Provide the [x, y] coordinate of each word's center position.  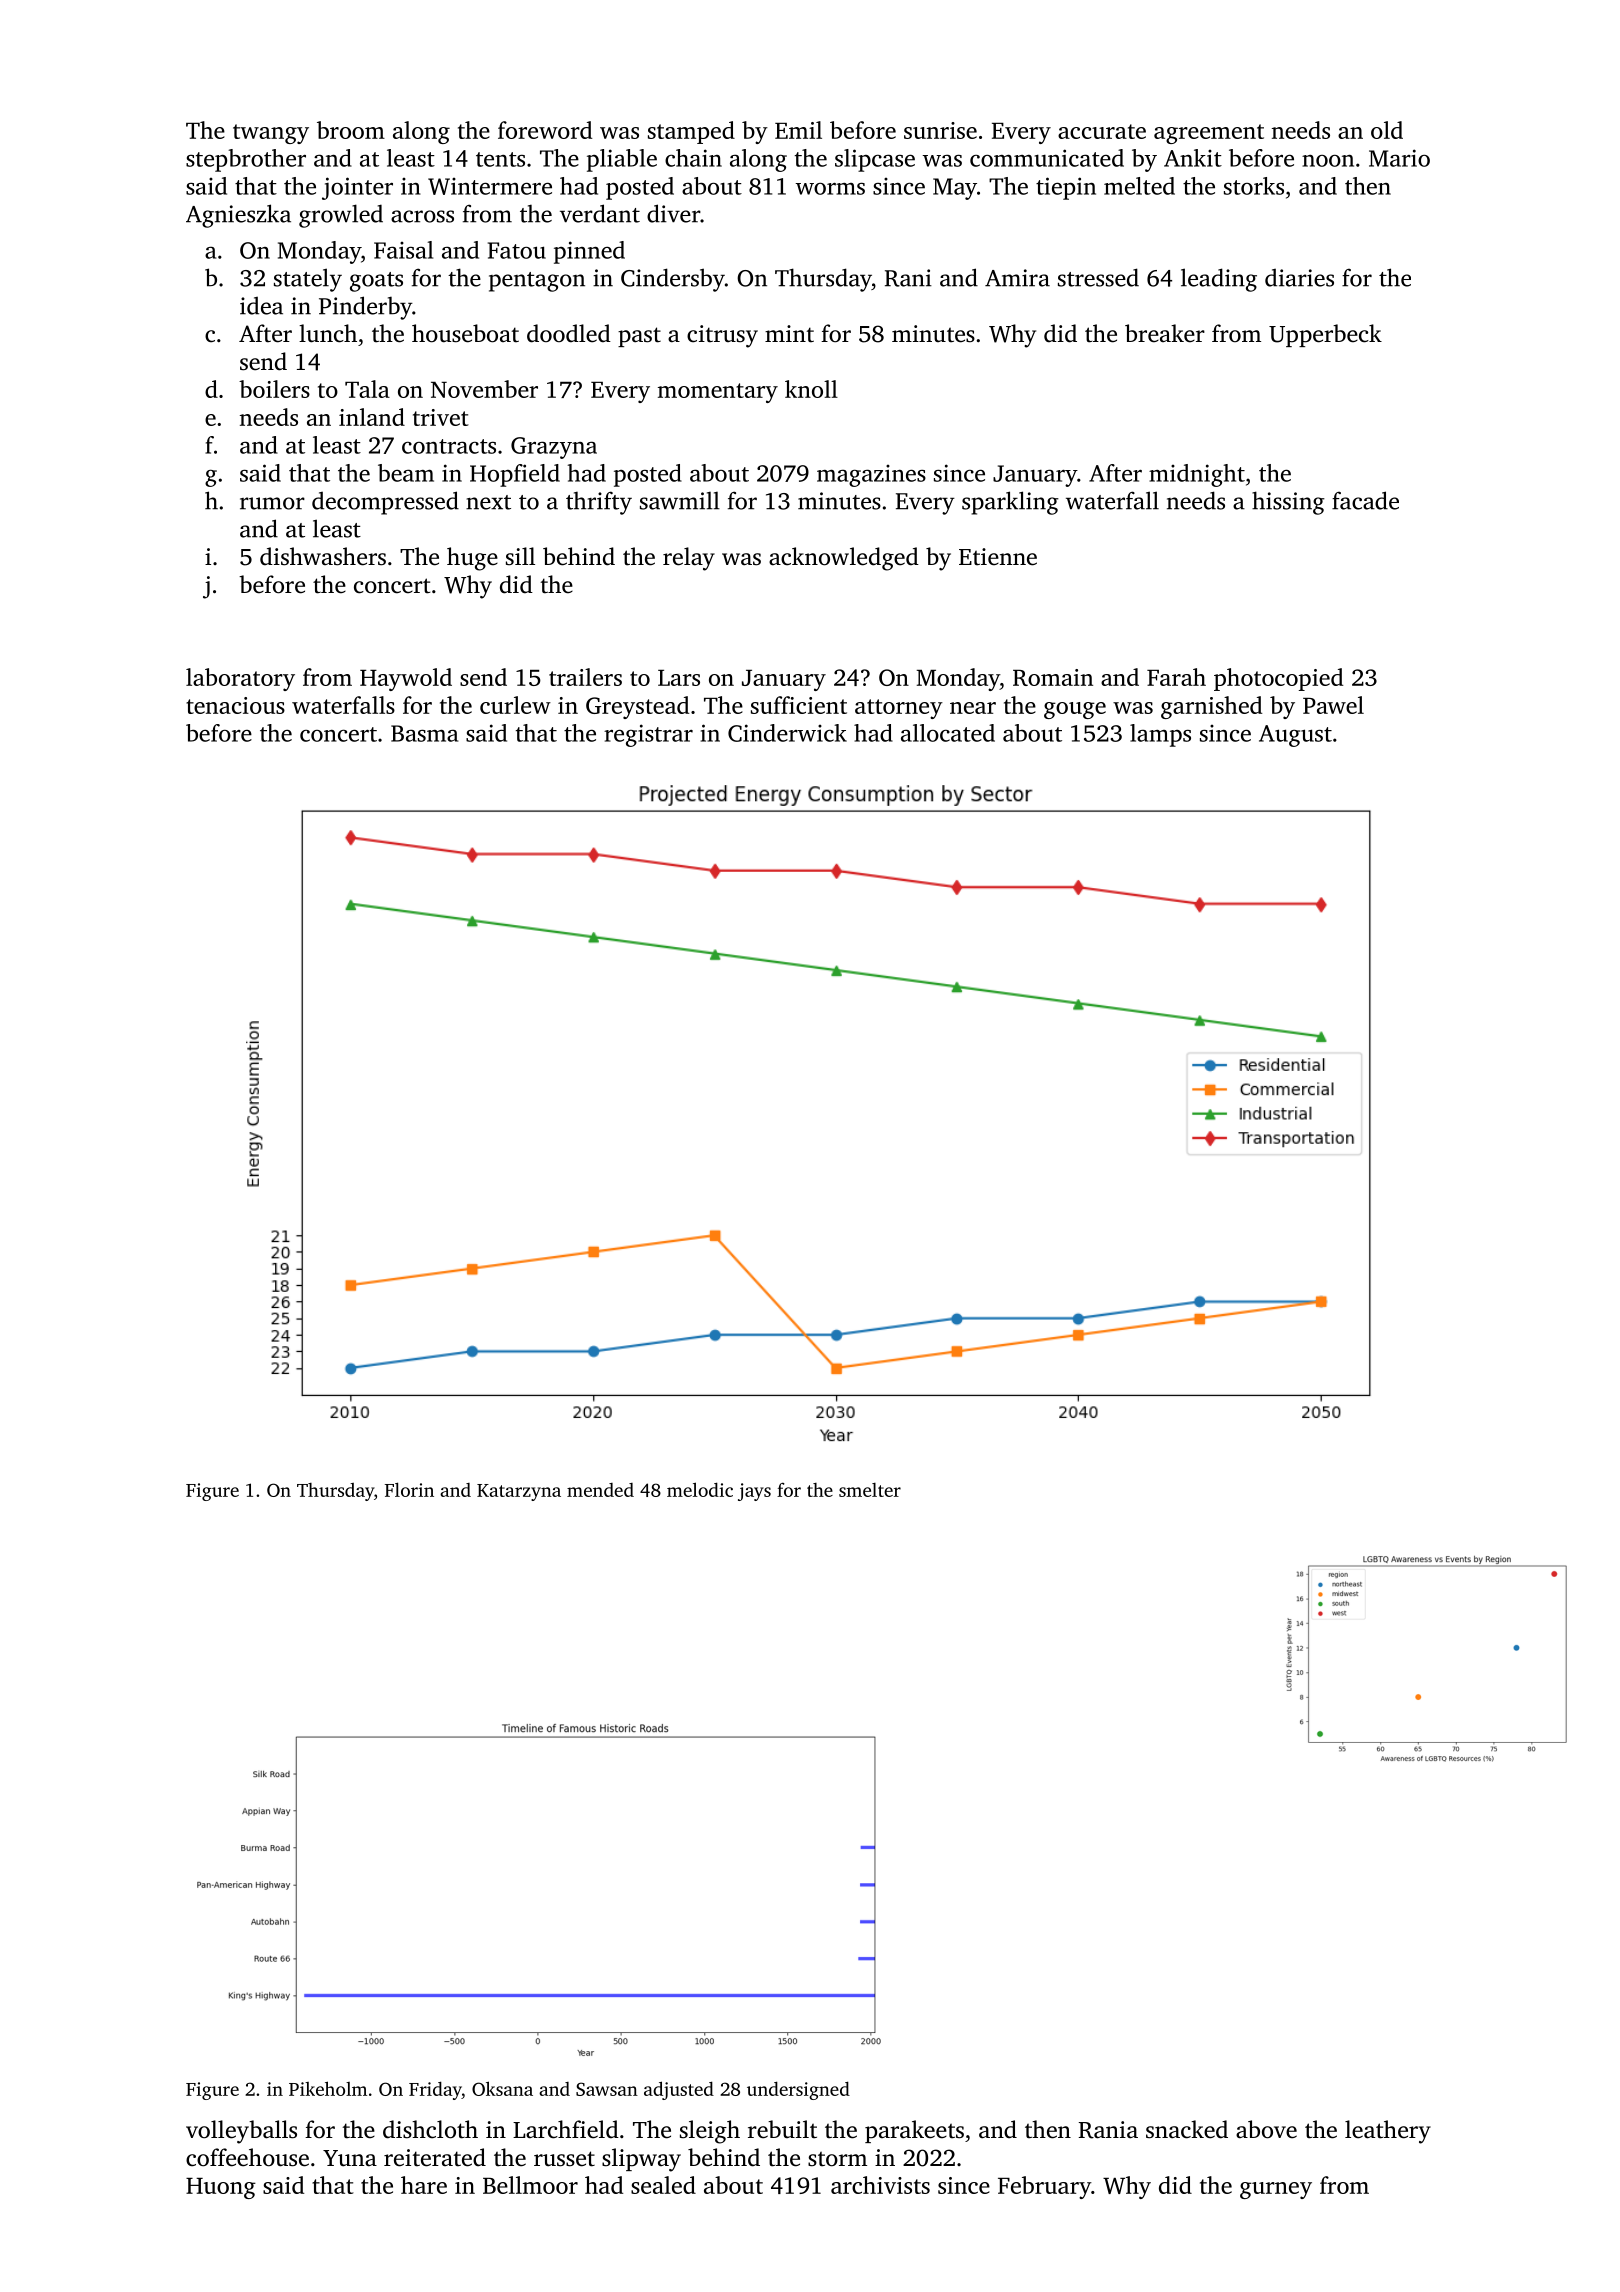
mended [600, 1490]
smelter [870, 1490]
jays [754, 1492]
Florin [409, 1489]
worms [830, 188]
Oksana [502, 2088]
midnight [1197, 475]
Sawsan [607, 2089]
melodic [700, 1489]
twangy [271, 134]
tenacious [235, 705]
